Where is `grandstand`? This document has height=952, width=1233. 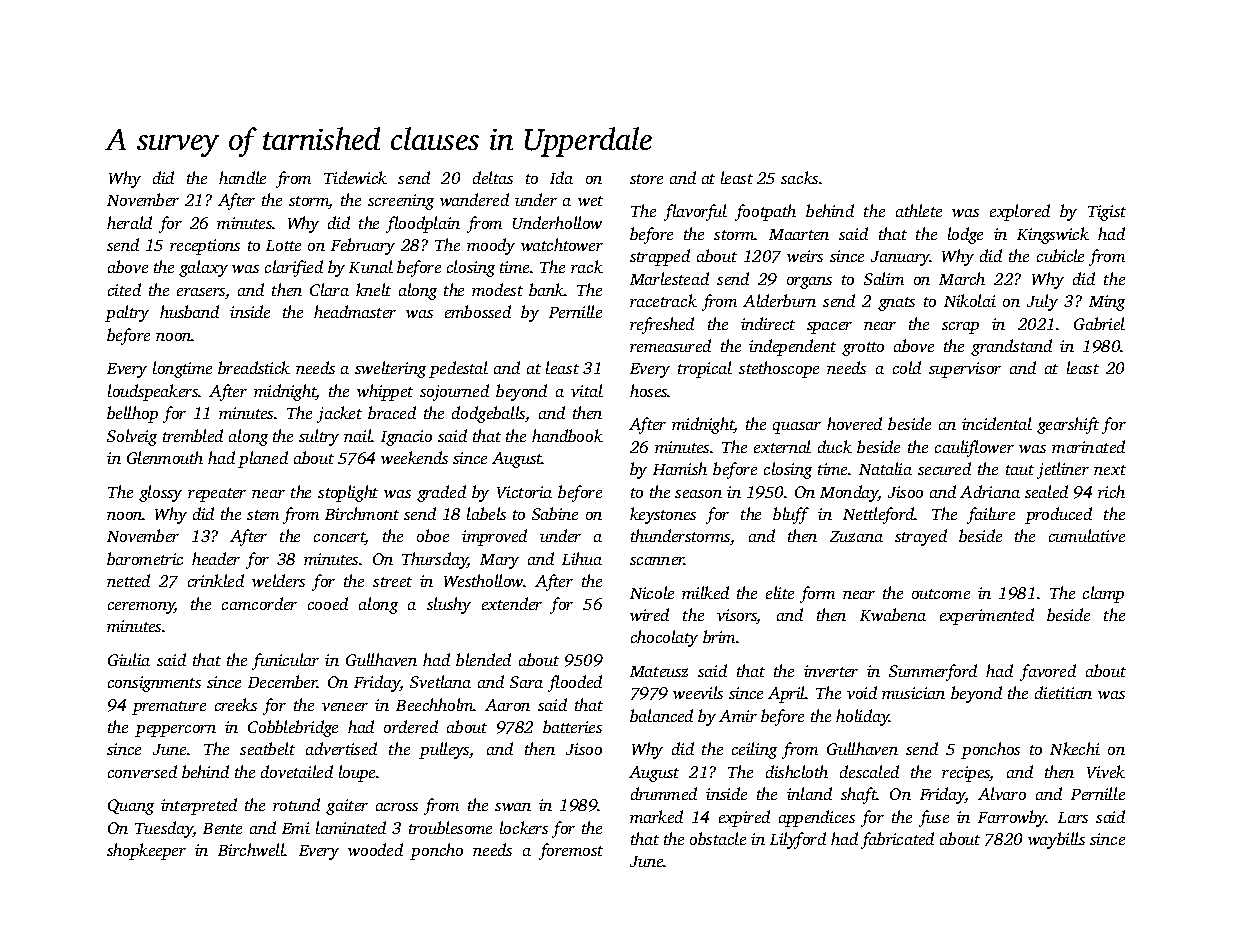 grandstand is located at coordinates (1011, 347).
